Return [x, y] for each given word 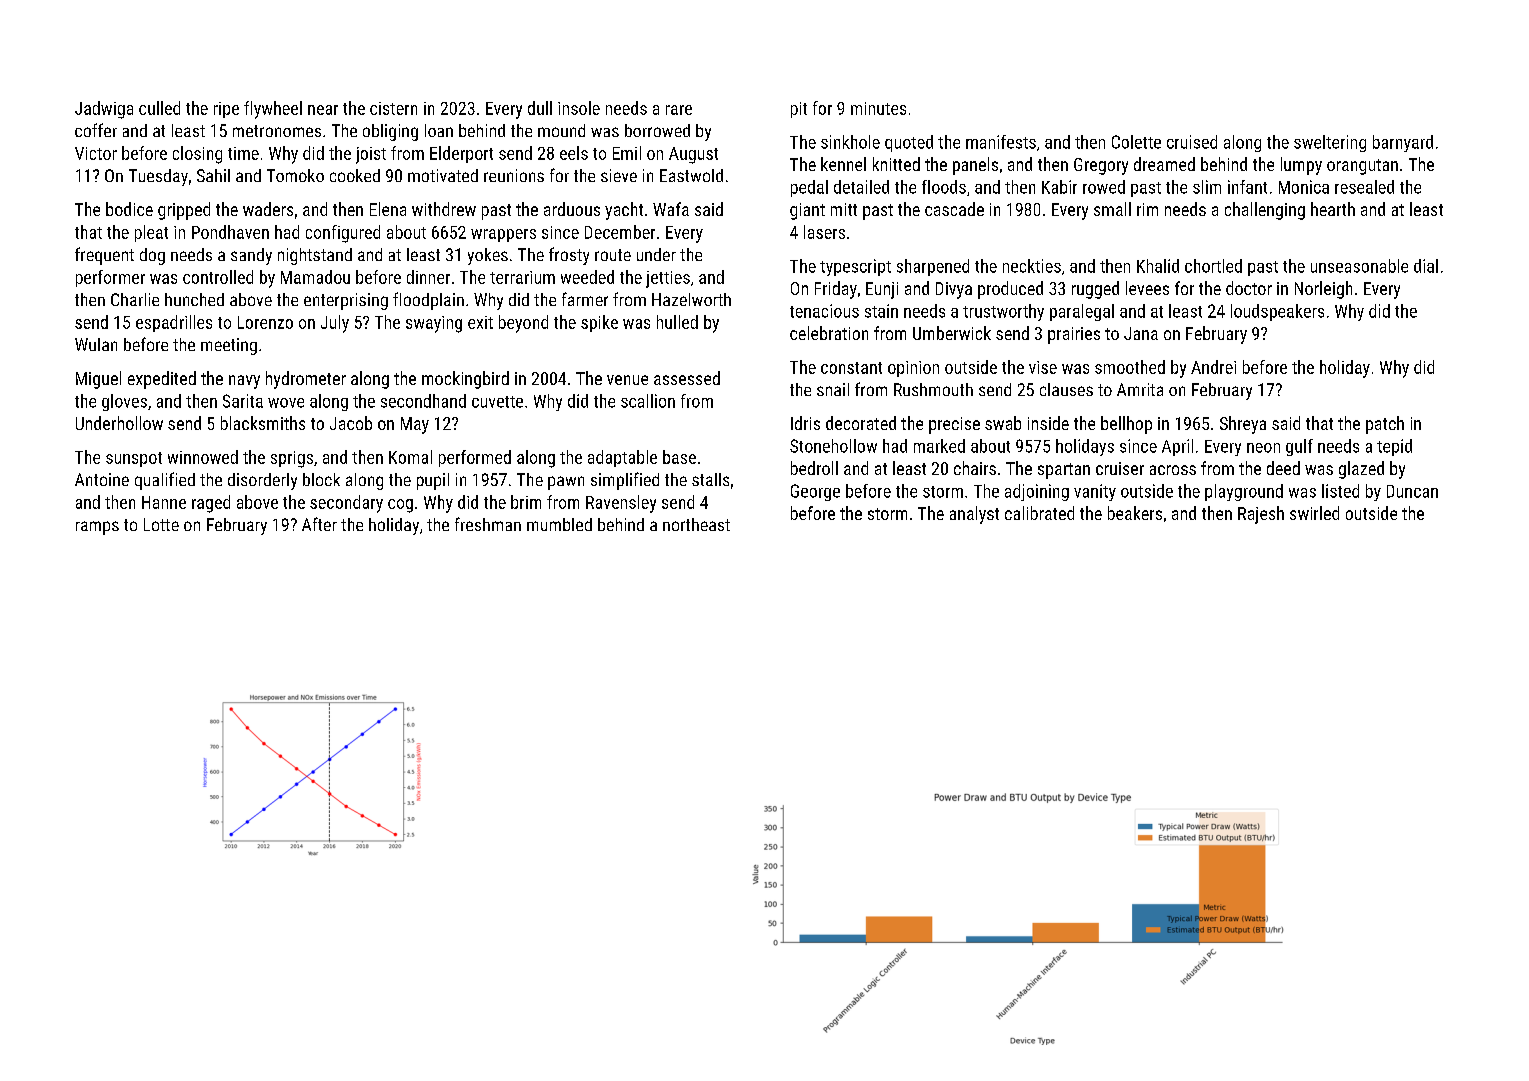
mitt [844, 209]
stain [881, 311]
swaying [434, 324]
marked [939, 446]
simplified [625, 481]
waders [268, 209]
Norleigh [1323, 290]
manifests [1001, 142]
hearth [1333, 209]
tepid [1394, 447]
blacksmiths [263, 423]
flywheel [273, 110]
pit [799, 110]
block [321, 479]
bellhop [1126, 425]
